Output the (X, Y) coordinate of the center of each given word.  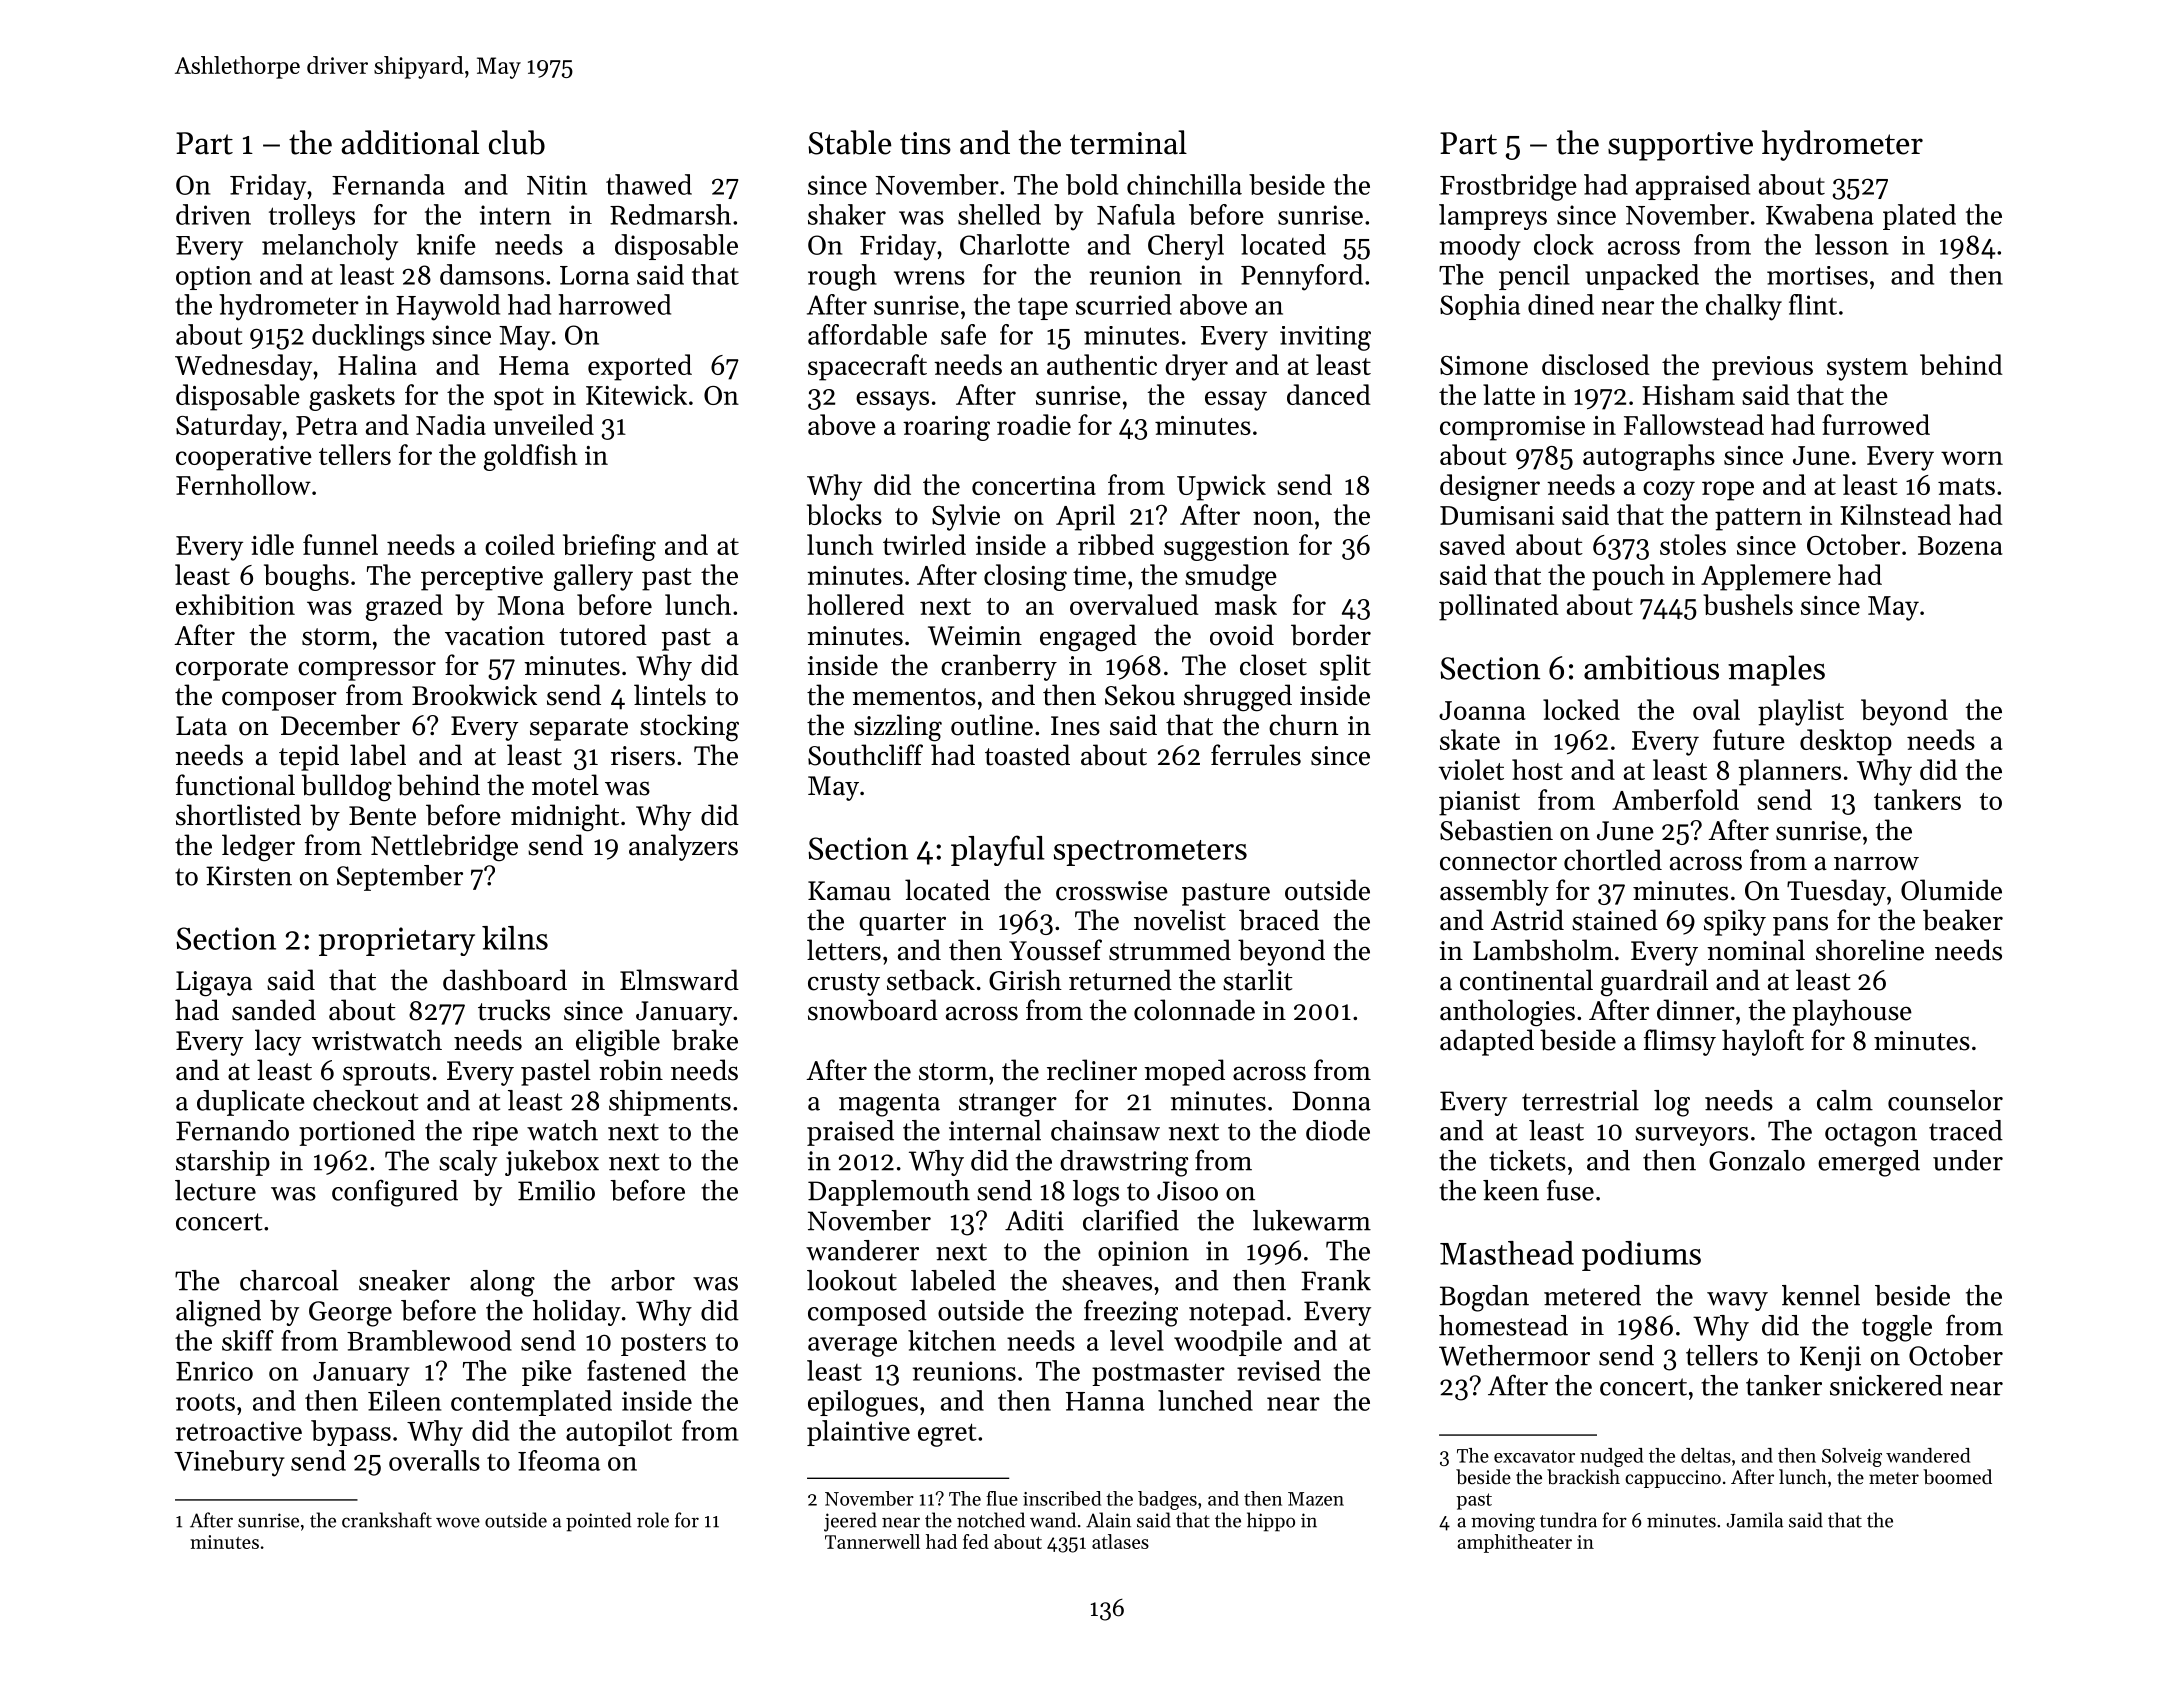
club (517, 142)
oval (1716, 709)
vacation (495, 636)
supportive (1680, 146)
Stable (849, 142)
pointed (598, 1522)
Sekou (1140, 695)
